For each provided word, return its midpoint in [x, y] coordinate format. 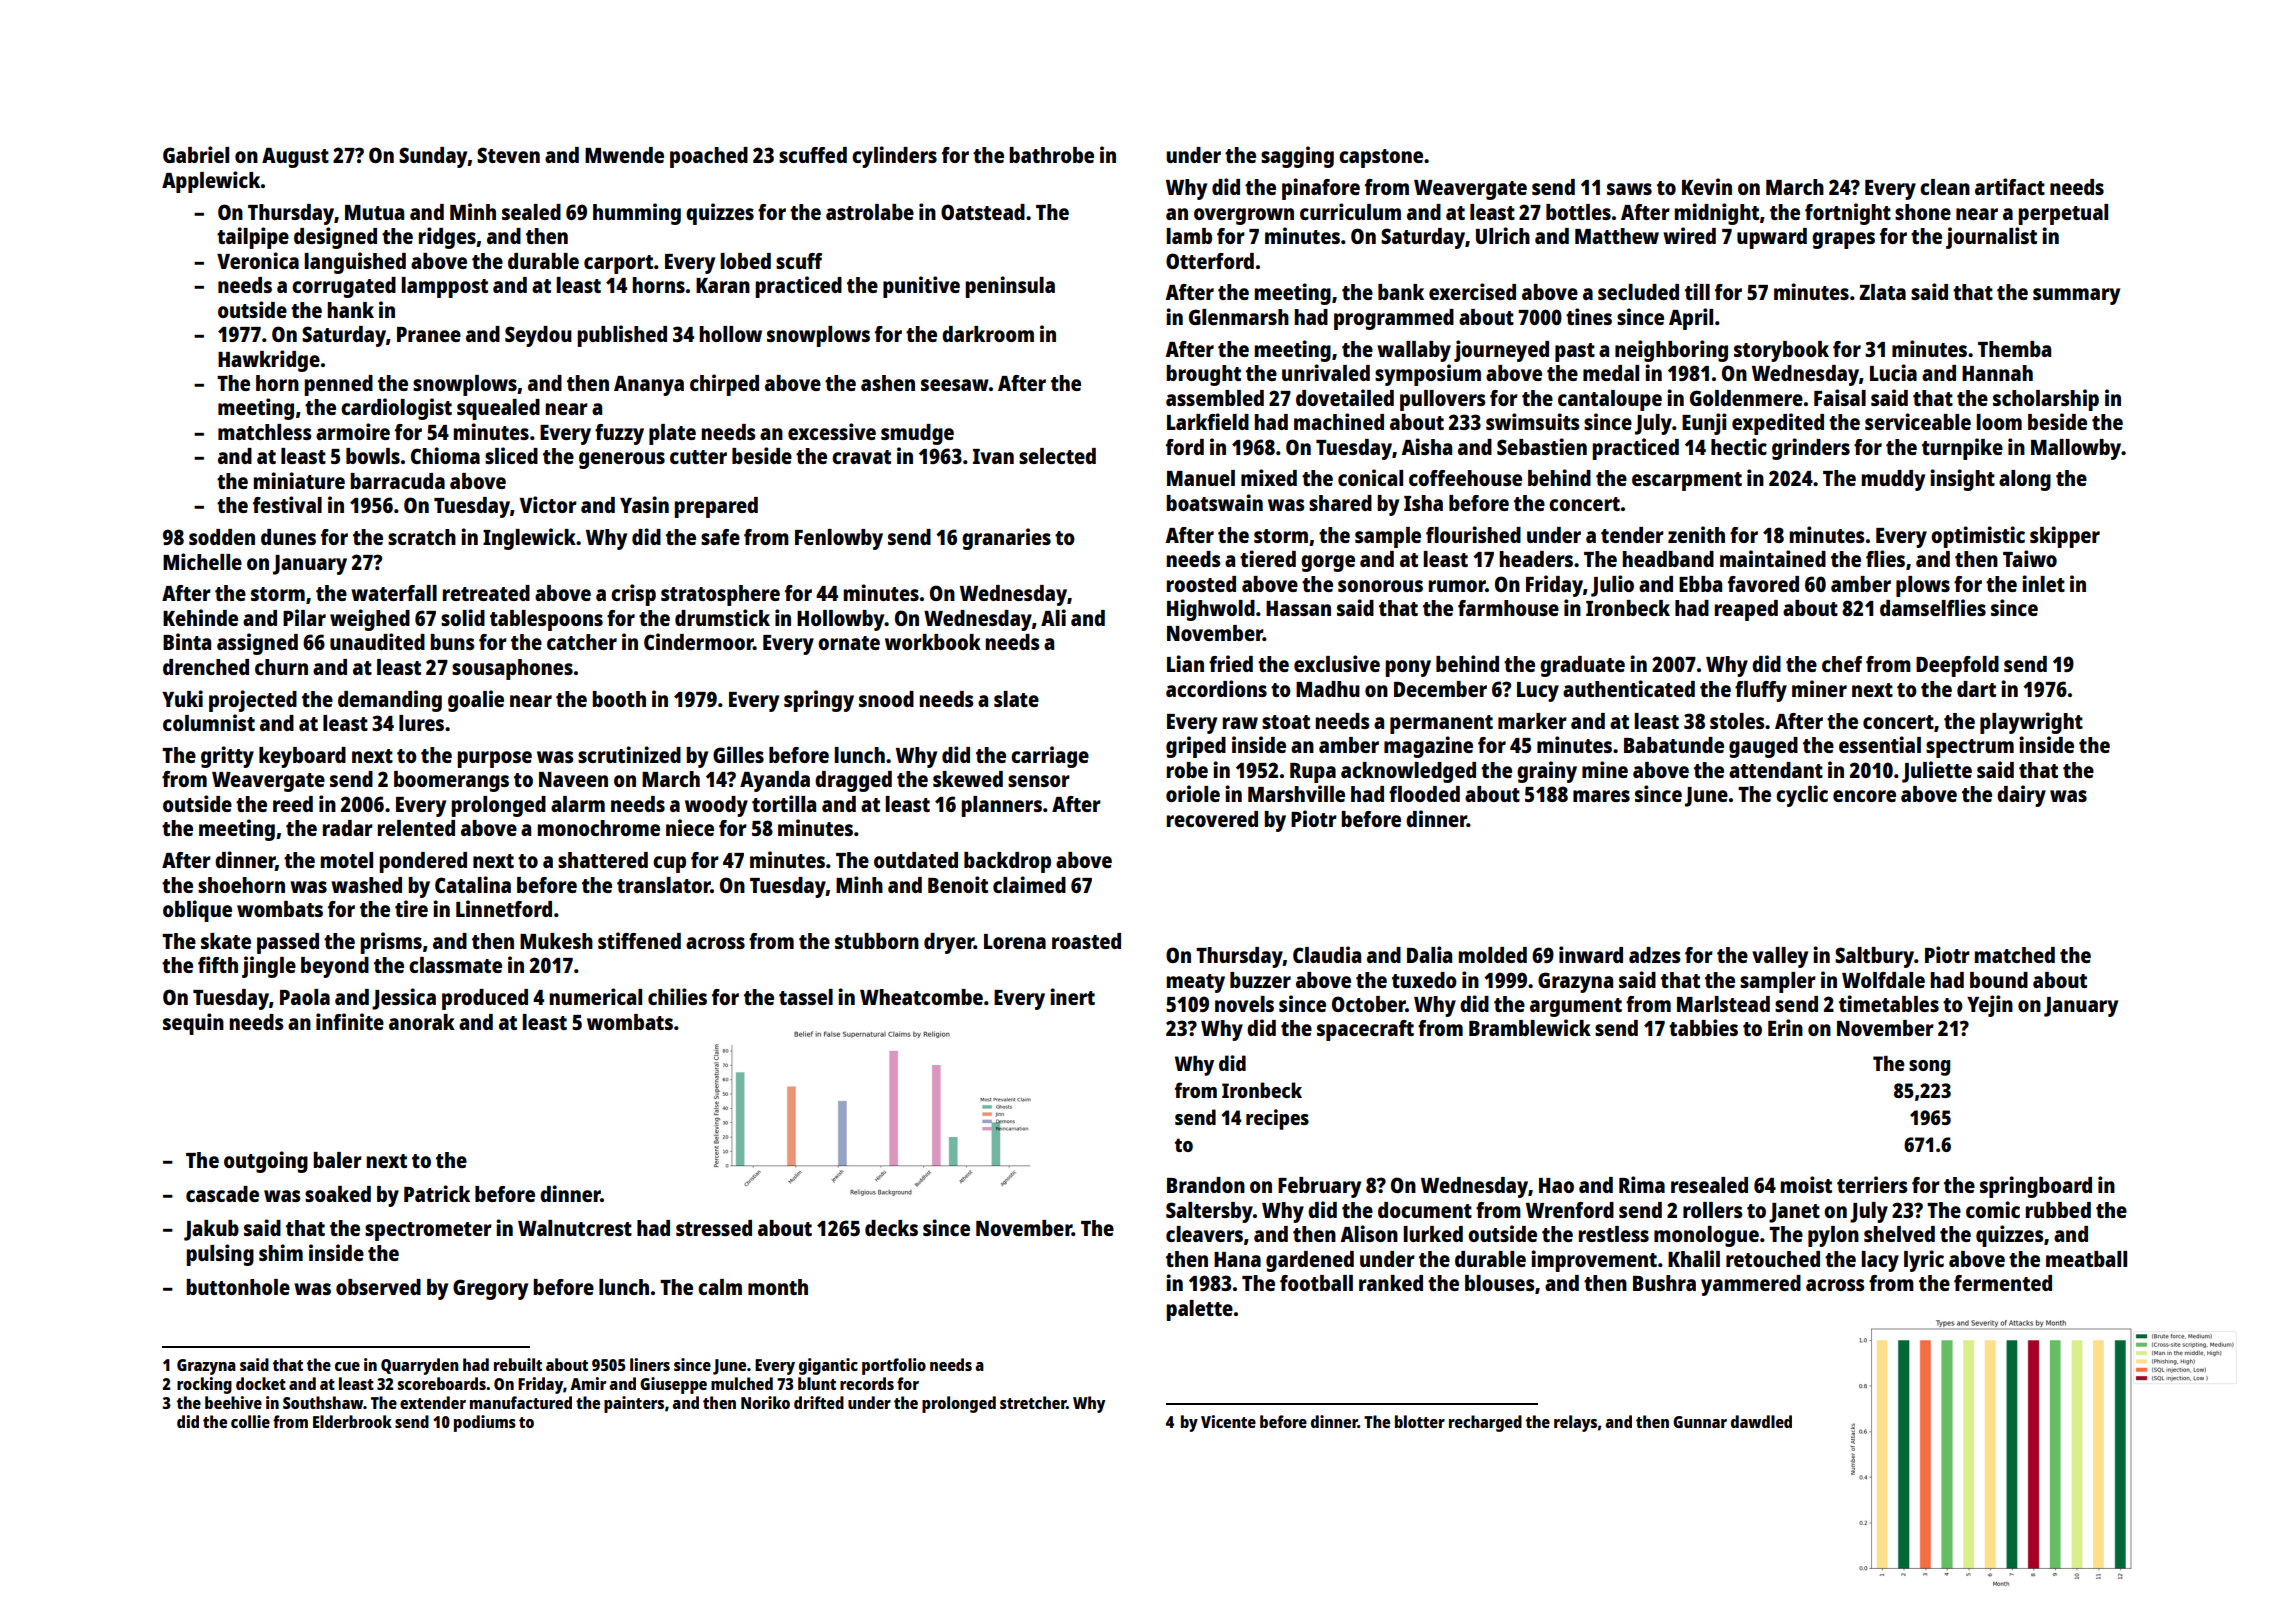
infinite [350, 1021]
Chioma [445, 455]
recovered [1212, 819]
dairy [2021, 796]
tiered [1268, 558]
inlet [2043, 583]
